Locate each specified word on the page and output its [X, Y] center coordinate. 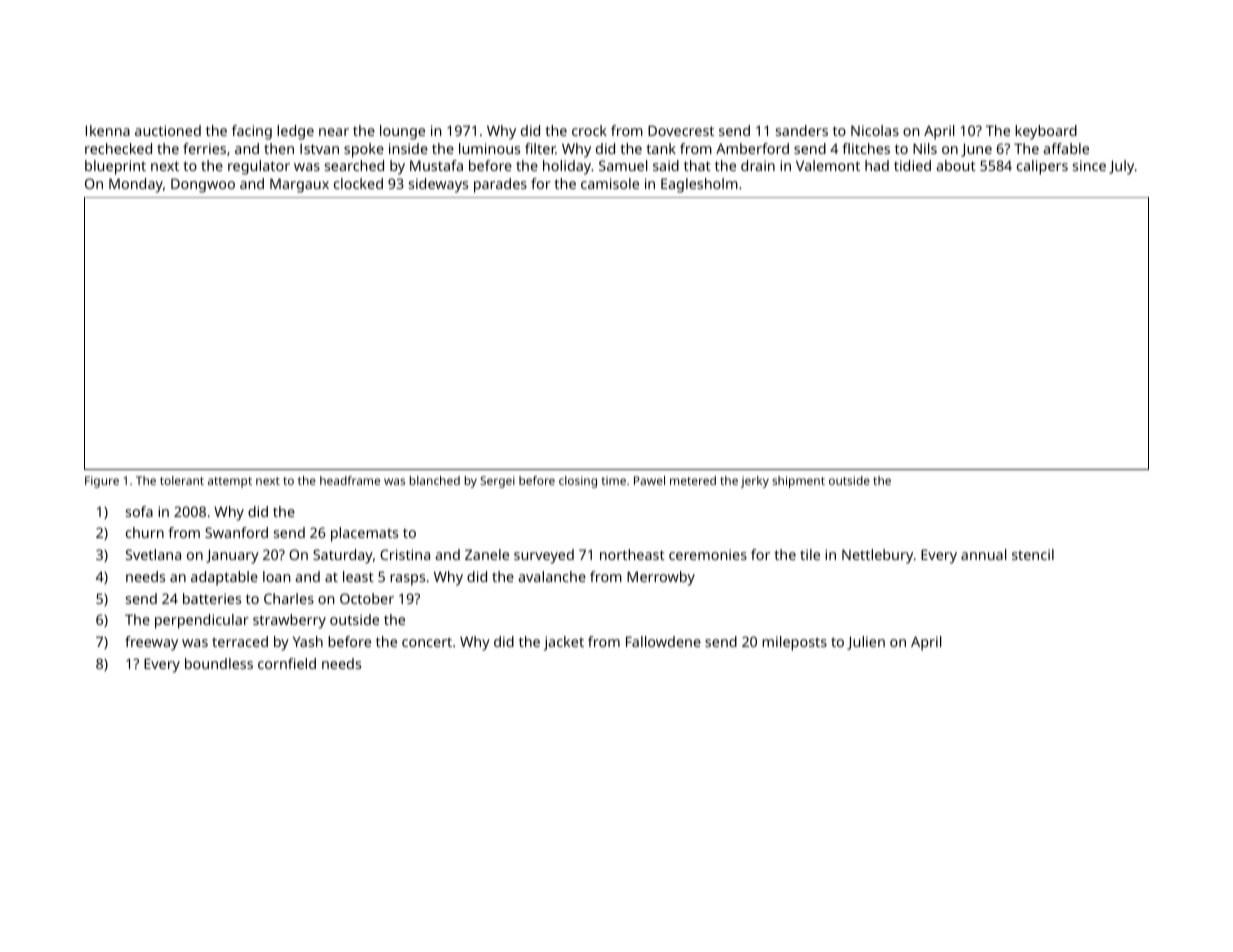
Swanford [236, 532]
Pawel [649, 480]
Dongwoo [203, 185]
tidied [912, 165]
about [956, 165]
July [1121, 167]
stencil [1033, 554]
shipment [798, 482]
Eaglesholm [699, 185]
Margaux [299, 185]
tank [661, 148]
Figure [102, 482]
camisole [610, 183]
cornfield [287, 663]
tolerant [182, 480]
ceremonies [708, 554]
